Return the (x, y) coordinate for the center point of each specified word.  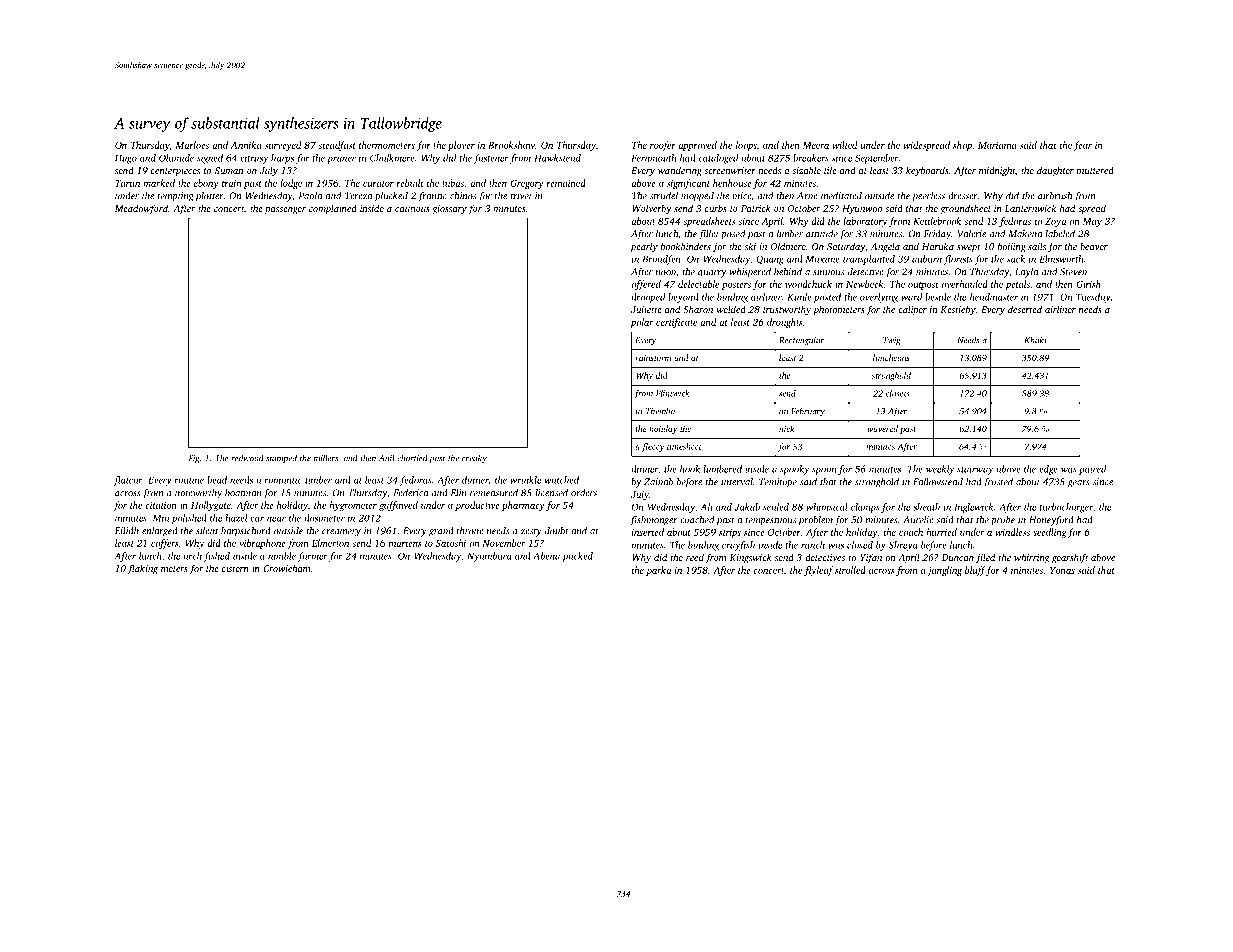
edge (1048, 470)
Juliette (646, 309)
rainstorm (653, 358)
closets (898, 393)
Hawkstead (557, 158)
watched (562, 480)
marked (159, 183)
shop (962, 146)
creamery (341, 533)
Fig (194, 459)
